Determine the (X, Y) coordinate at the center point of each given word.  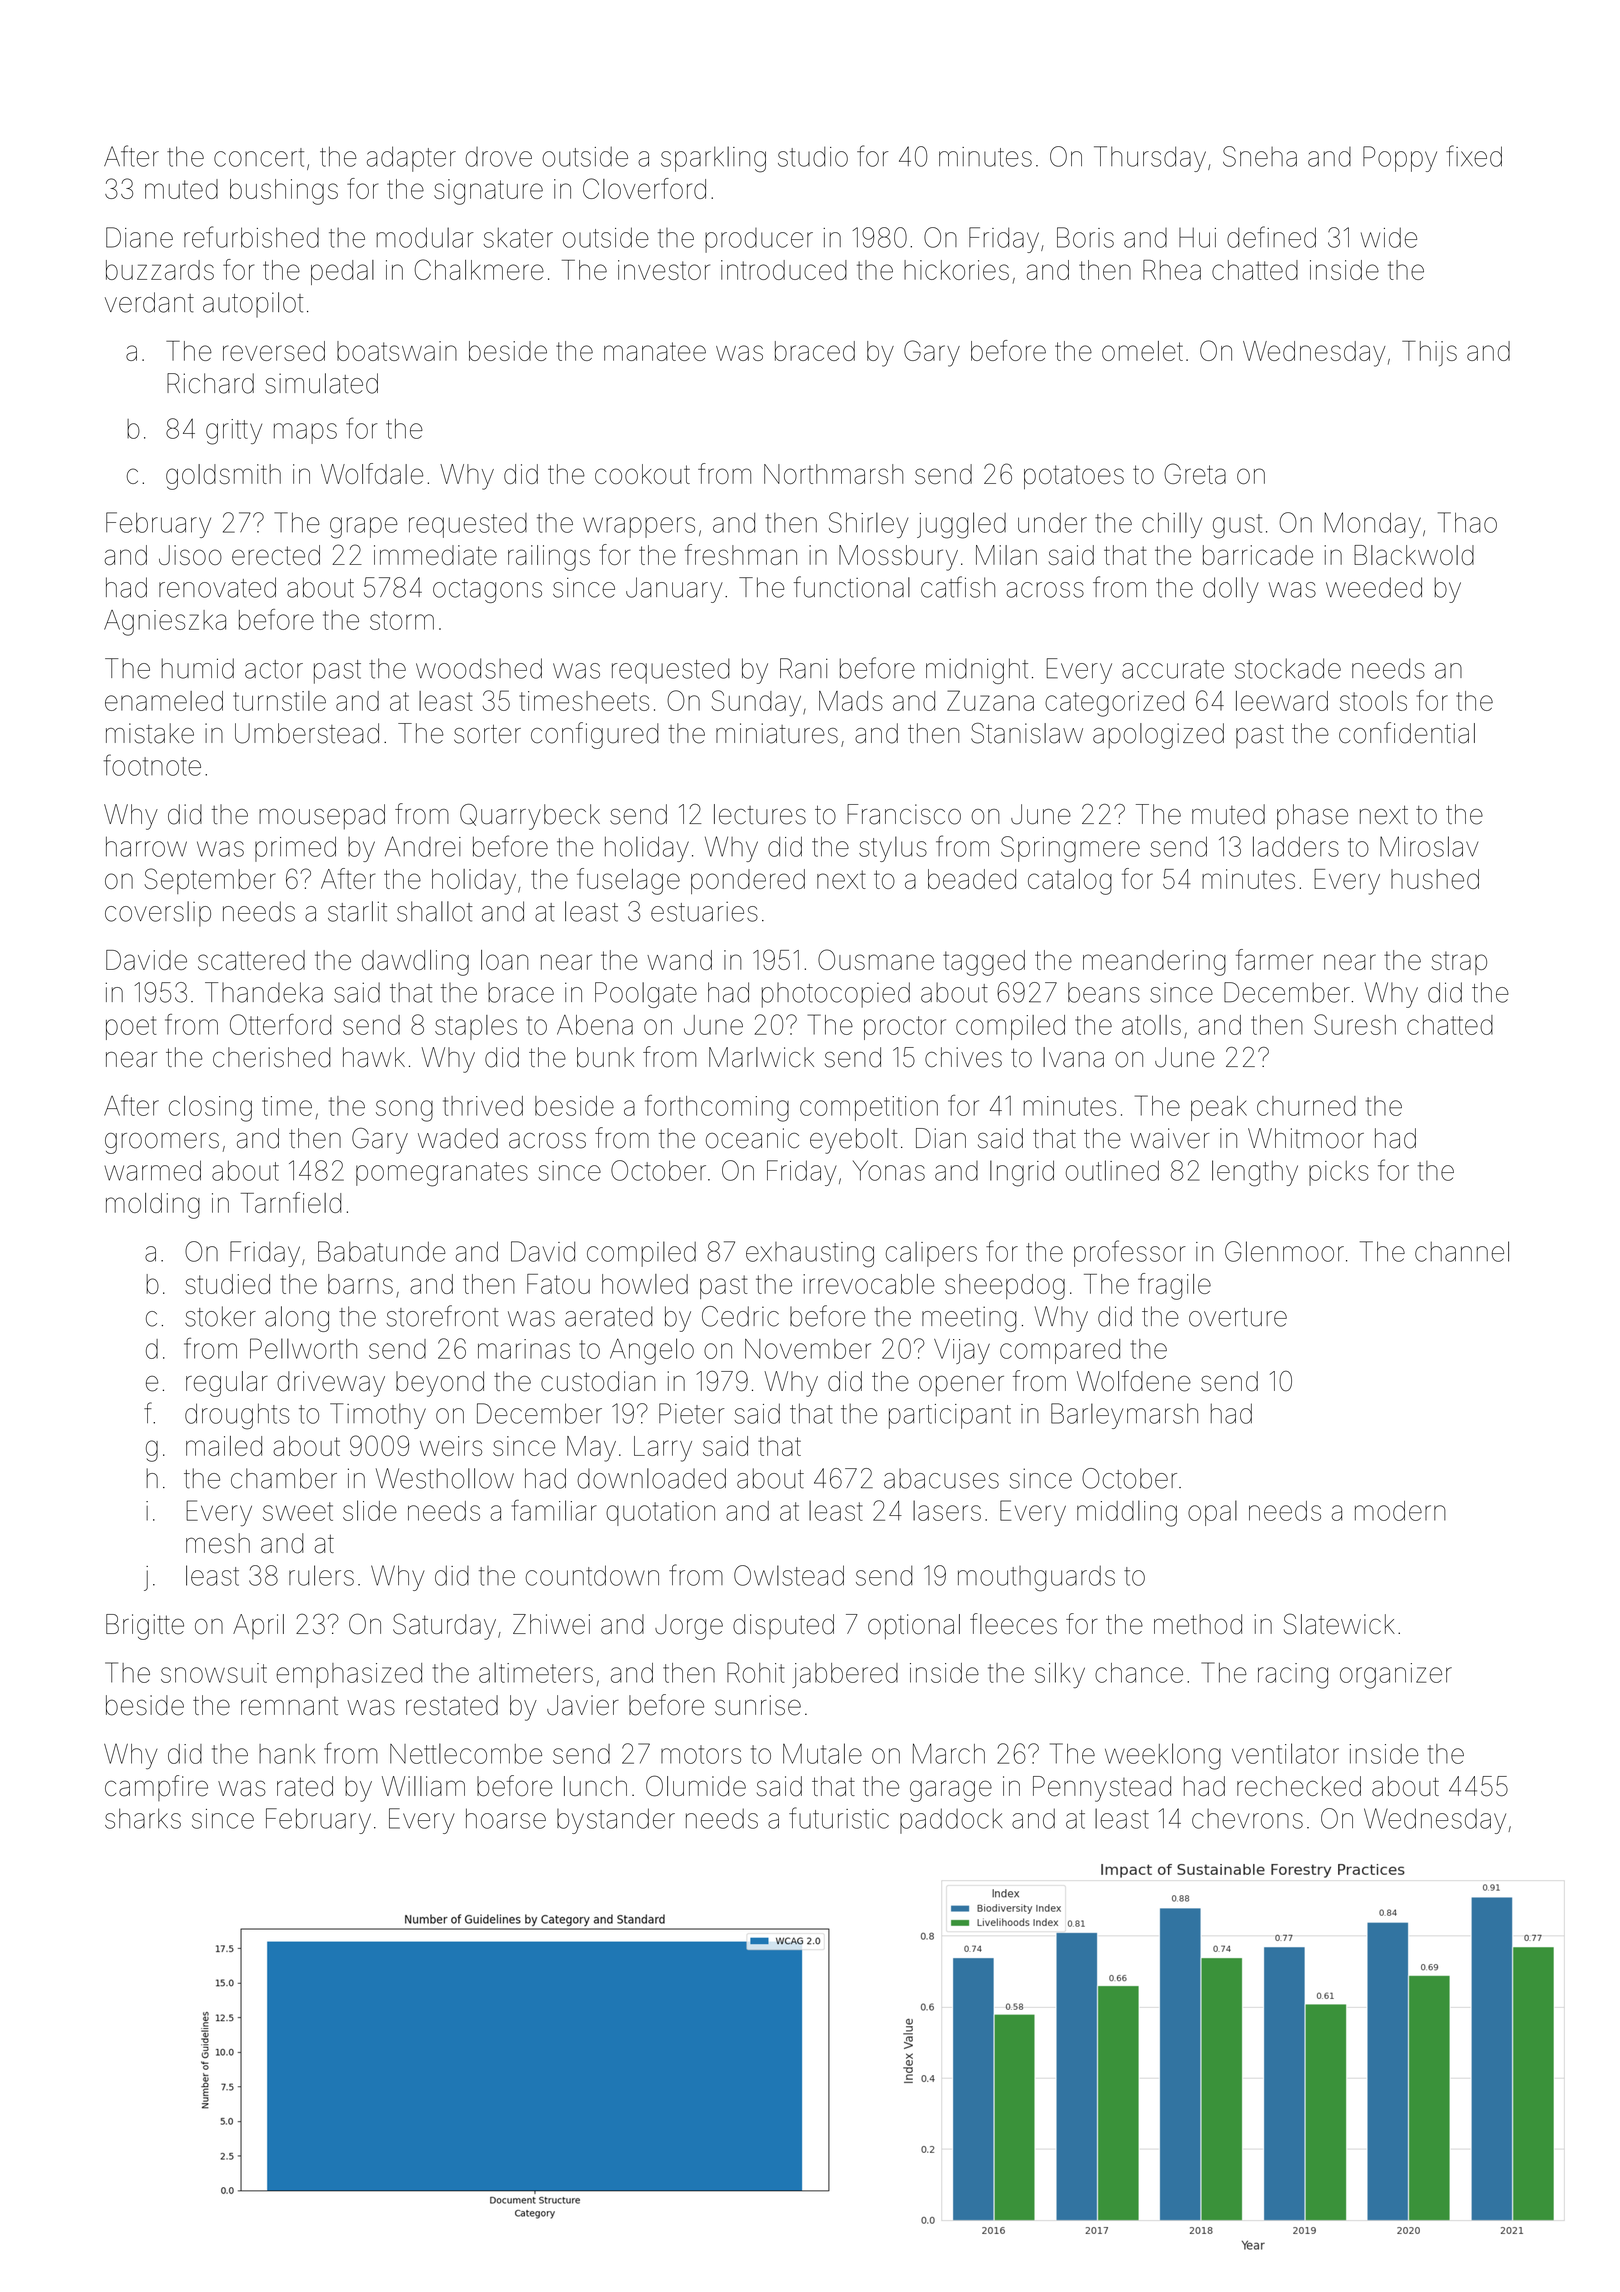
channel (1462, 1251)
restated (452, 1705)
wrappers (639, 527)
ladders (1296, 846)
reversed (274, 351)
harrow (146, 847)
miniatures (777, 733)
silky (1060, 1675)
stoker (220, 1316)
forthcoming (717, 1108)
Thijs (1429, 354)
